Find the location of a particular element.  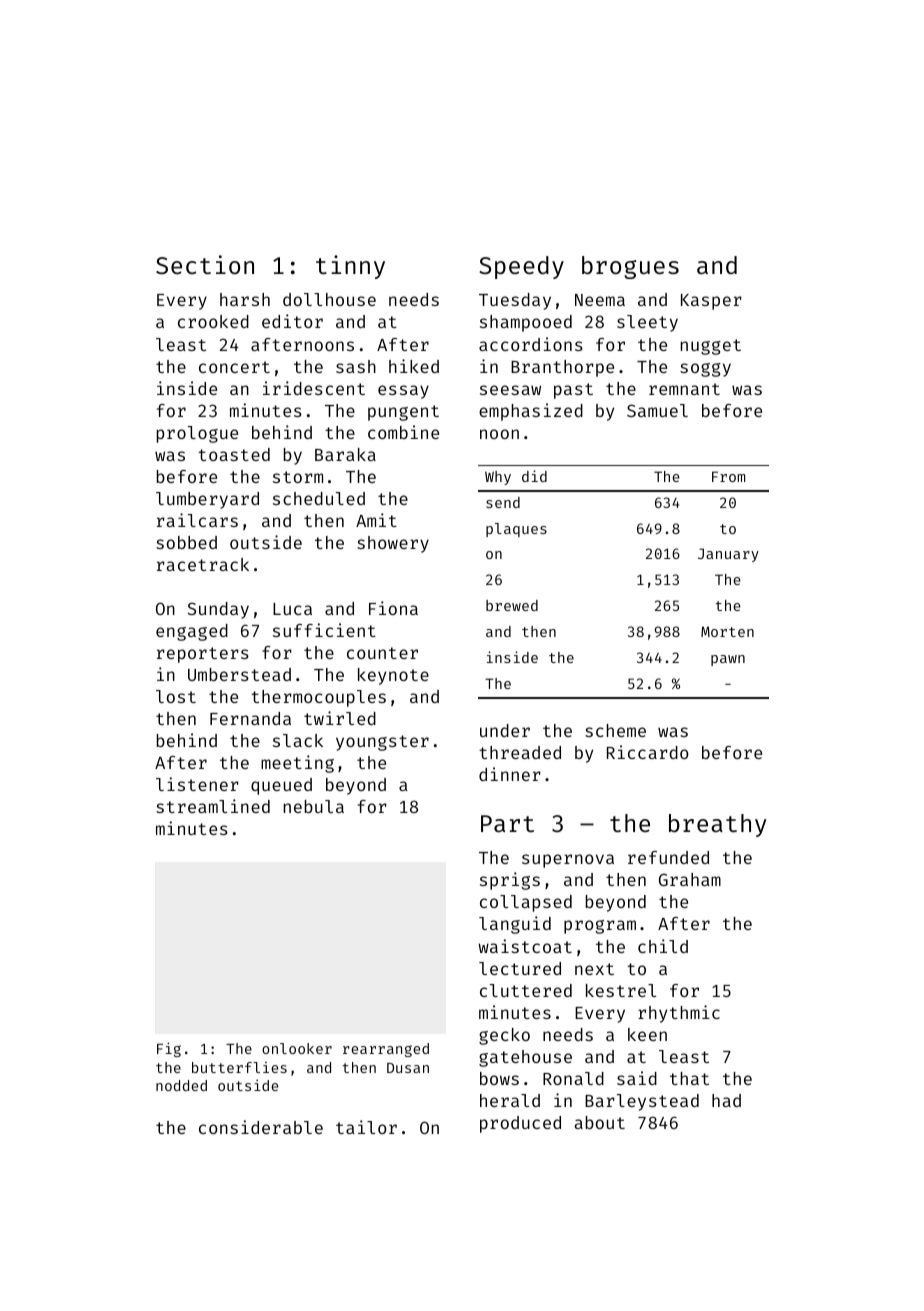

essay is located at coordinates (403, 392).
